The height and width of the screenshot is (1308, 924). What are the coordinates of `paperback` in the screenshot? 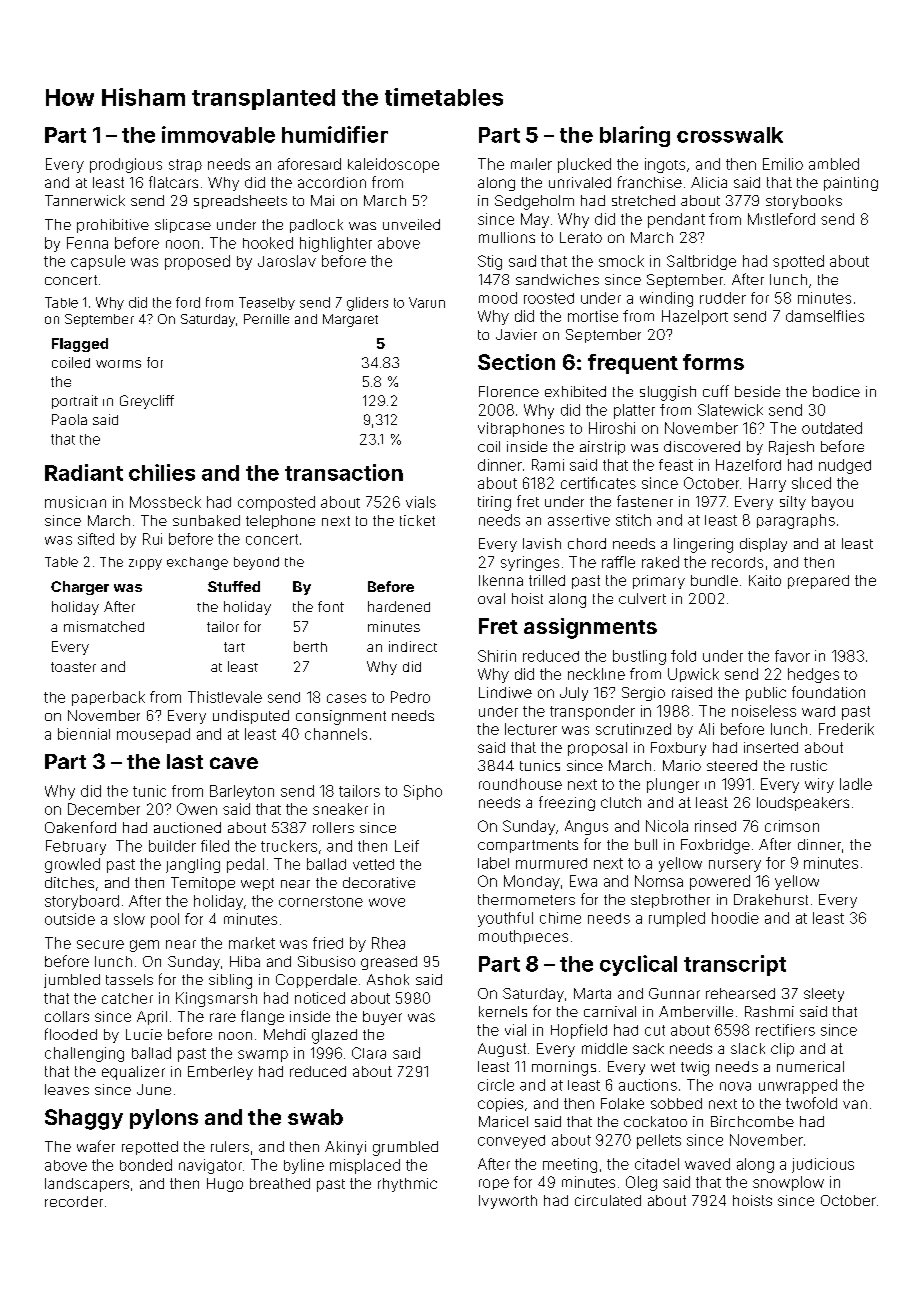 It's located at (108, 698).
